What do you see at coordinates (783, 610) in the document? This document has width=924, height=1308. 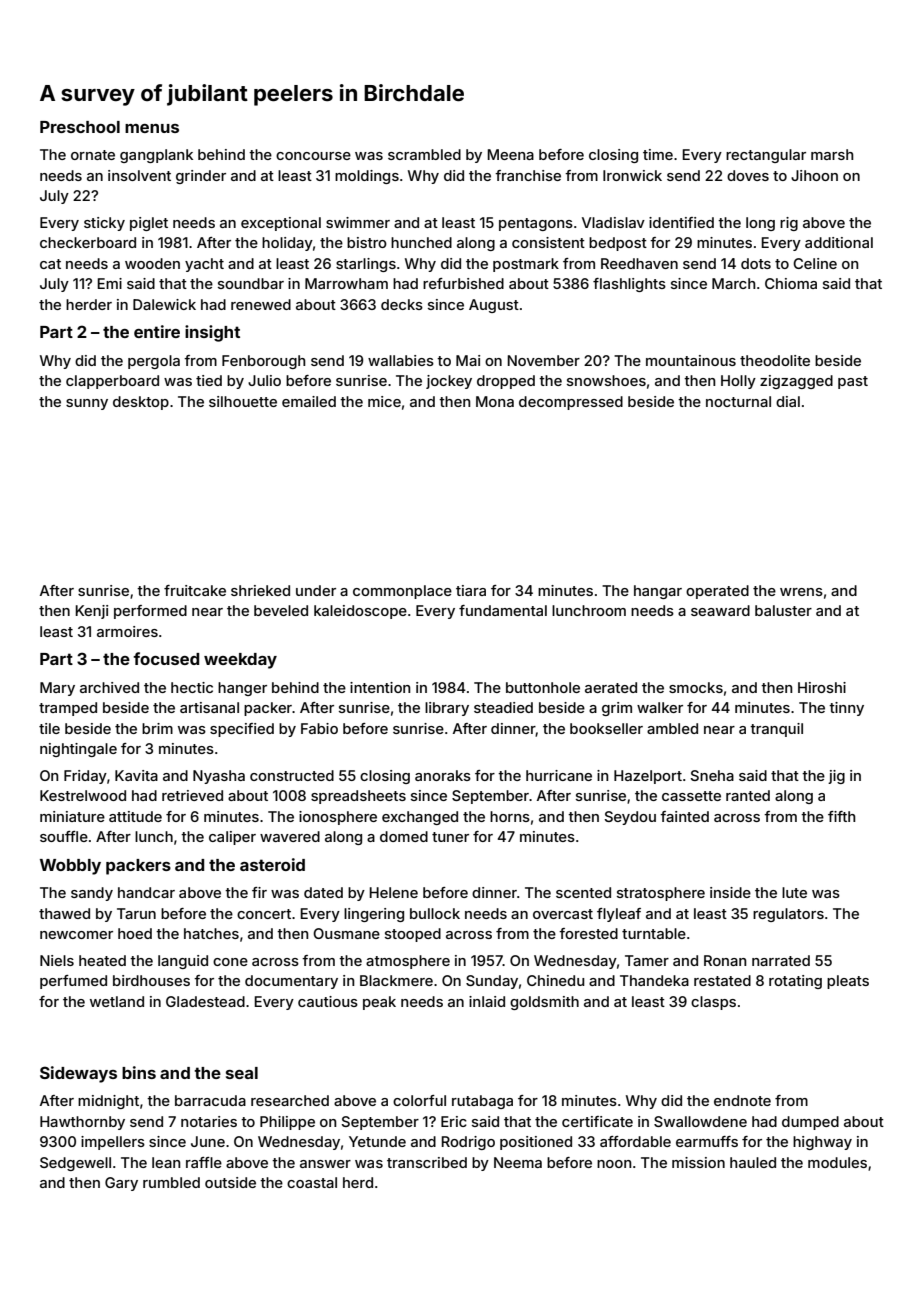 I see `baluster` at bounding box center [783, 610].
